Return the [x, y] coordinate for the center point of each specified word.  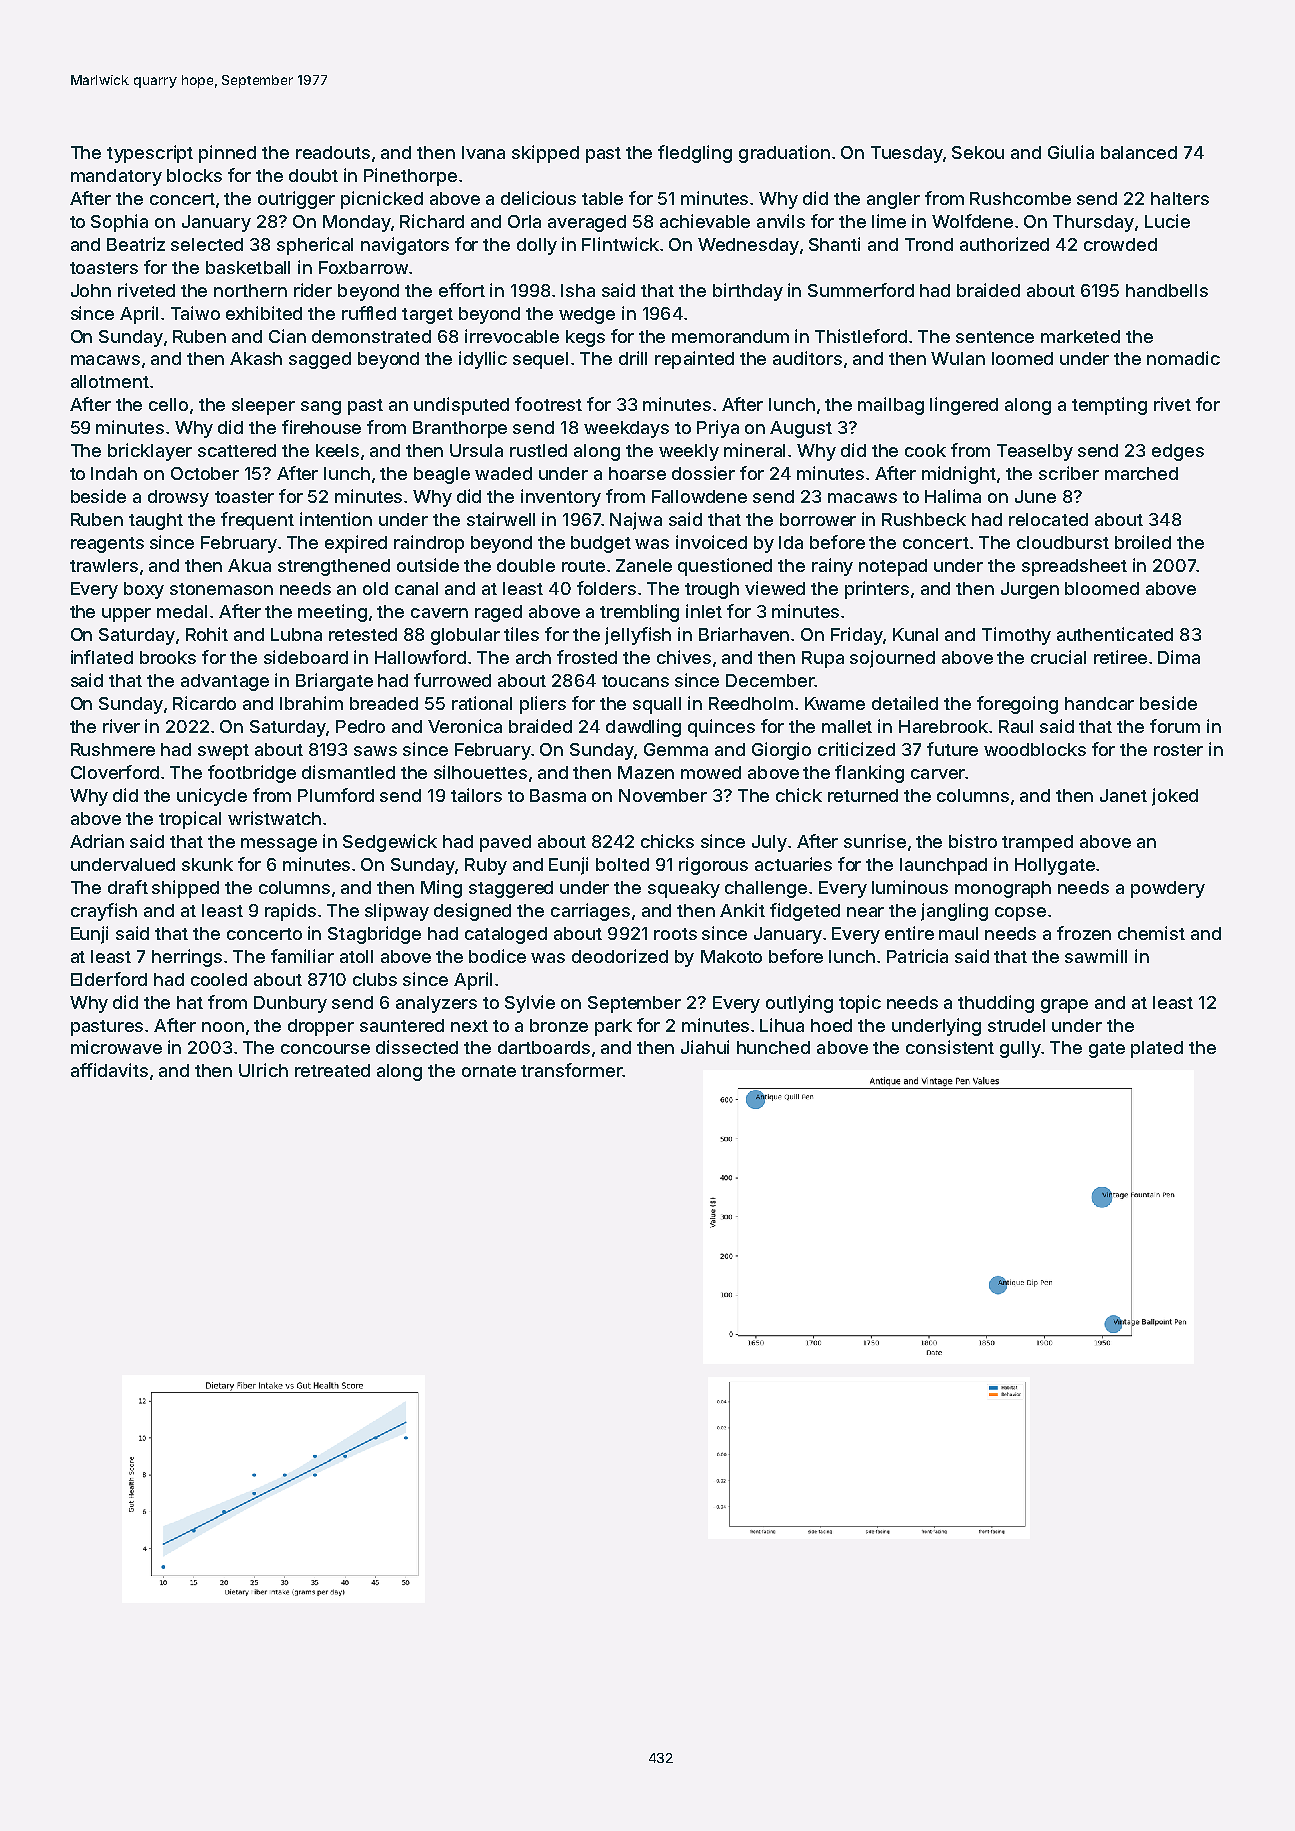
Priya [718, 429]
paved [505, 843]
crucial [1058, 657]
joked [1175, 797]
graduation [784, 154]
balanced [1139, 152]
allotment [110, 381]
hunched [773, 1047]
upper [126, 615]
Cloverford [115, 772]
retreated [332, 1070]
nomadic [1183, 358]
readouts [333, 152]
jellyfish [638, 636]
